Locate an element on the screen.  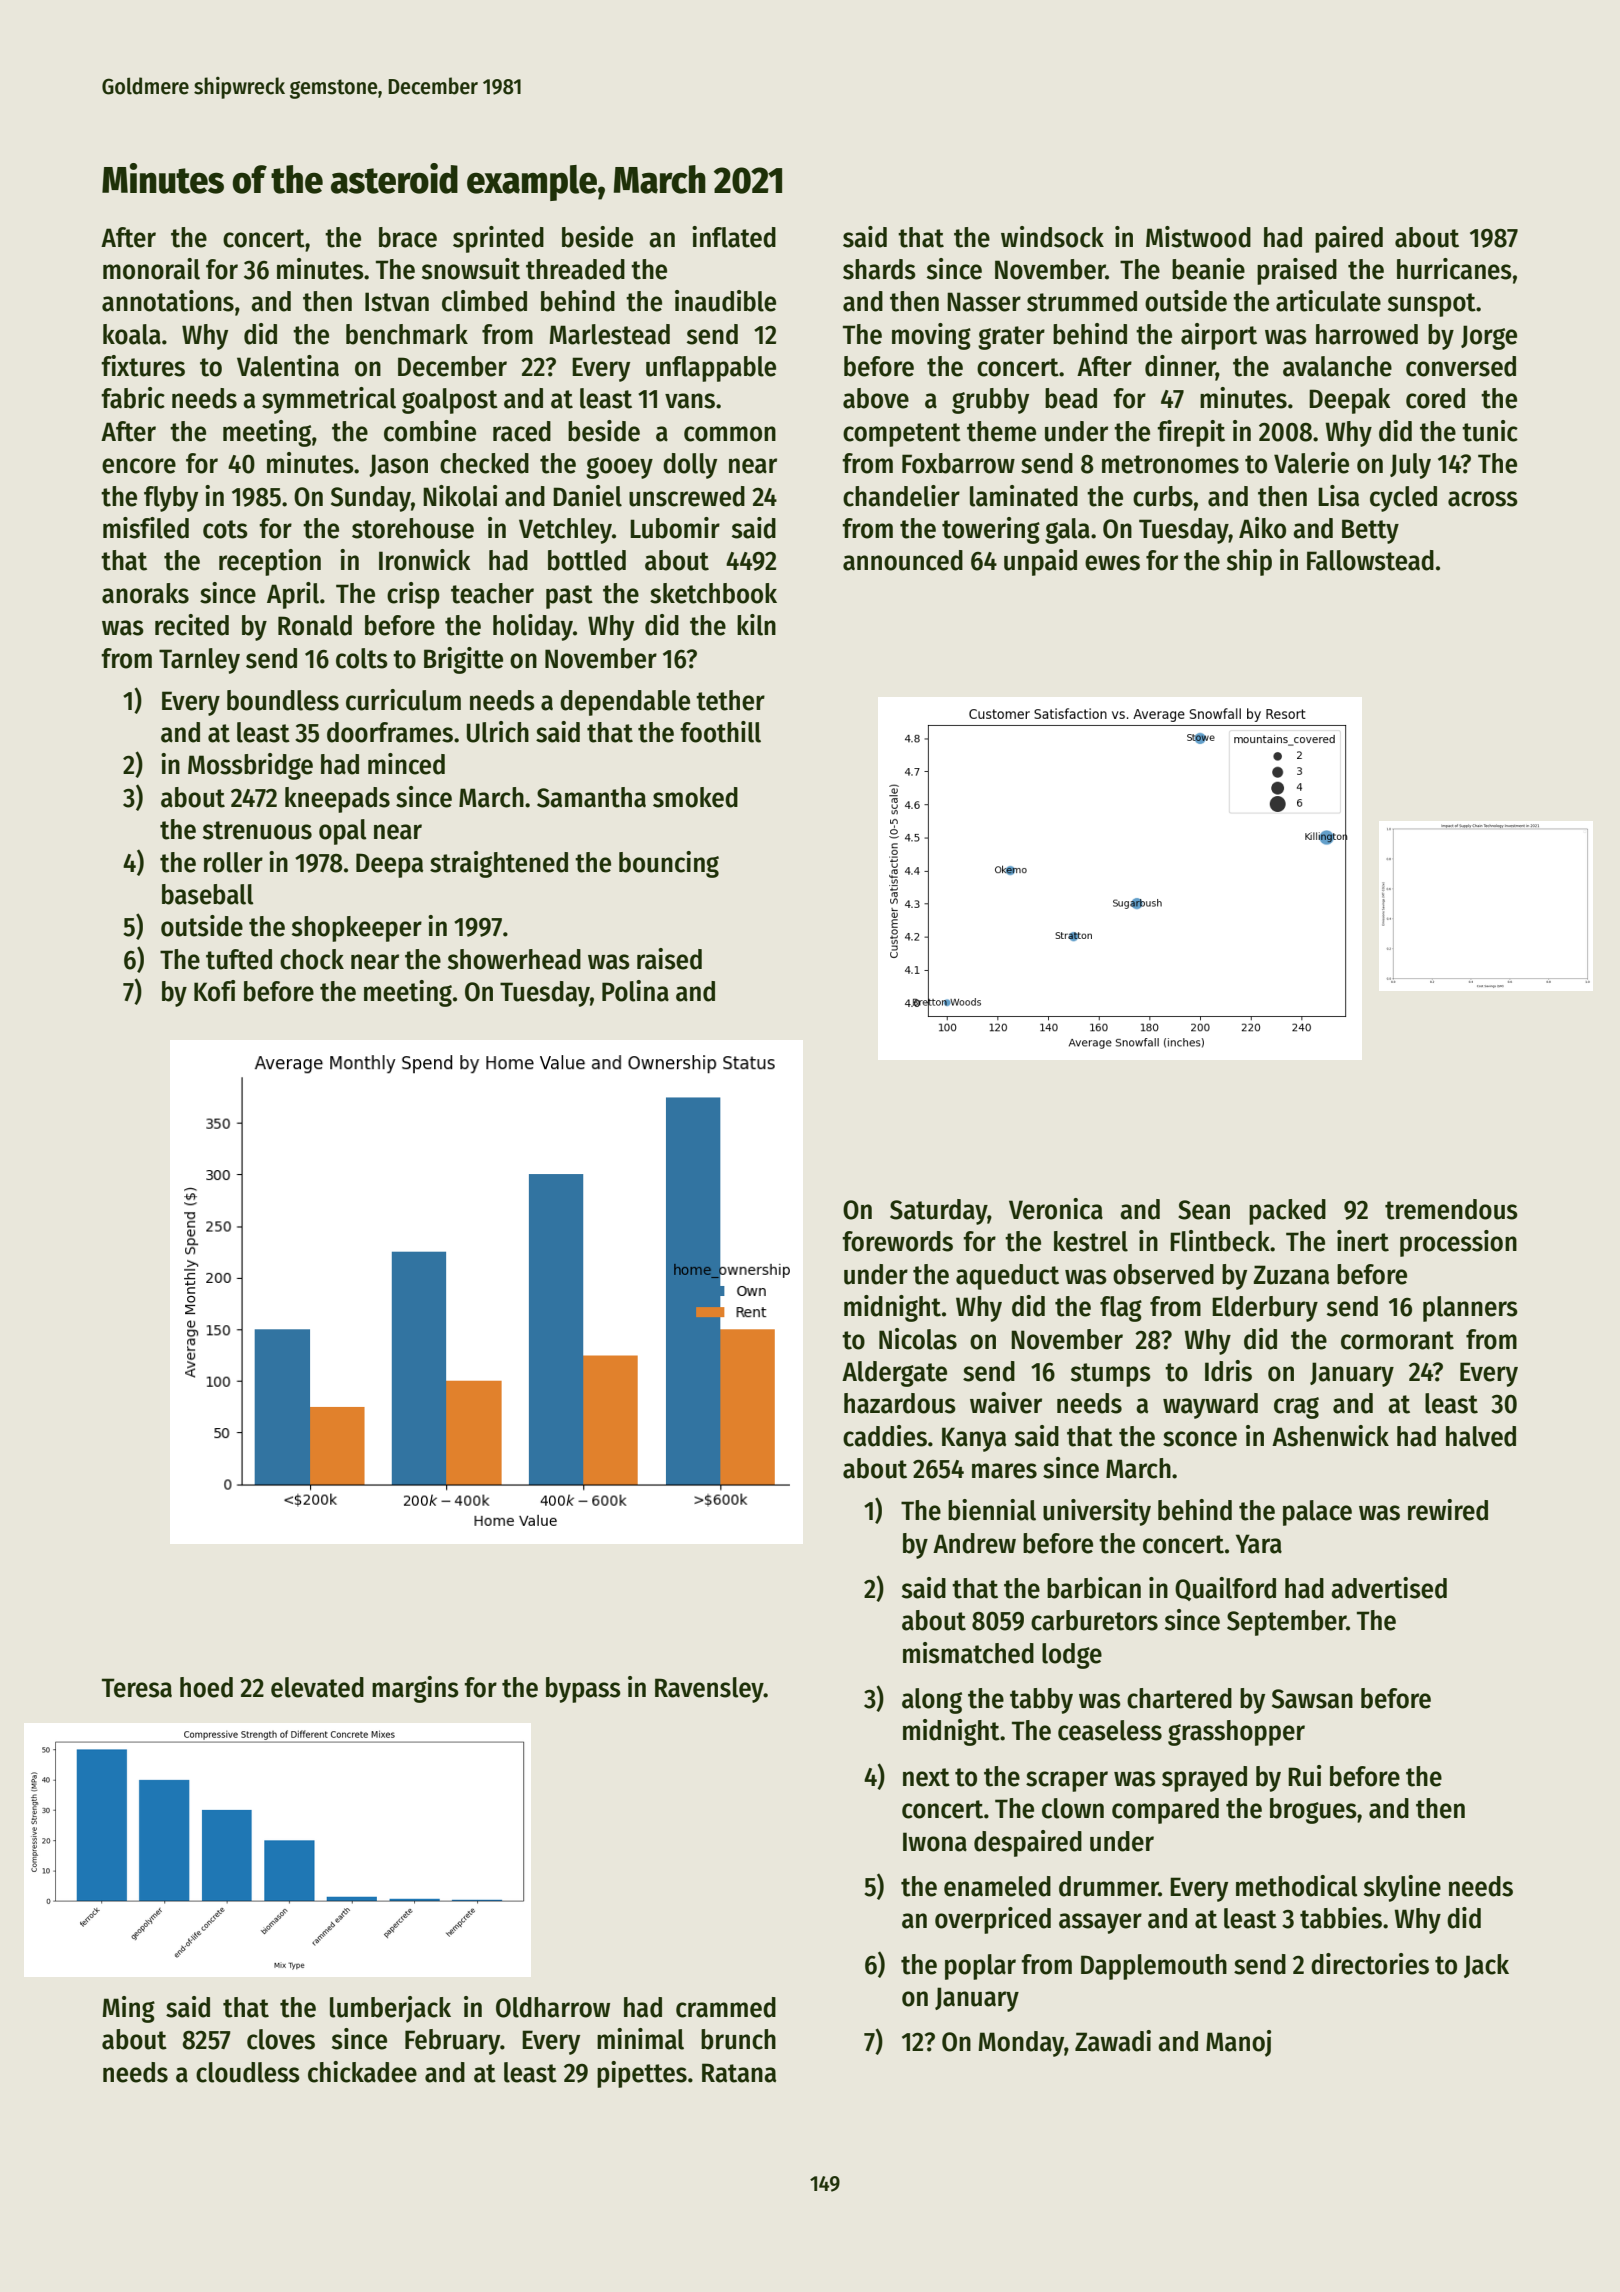
hoed is located at coordinates (206, 1687).
